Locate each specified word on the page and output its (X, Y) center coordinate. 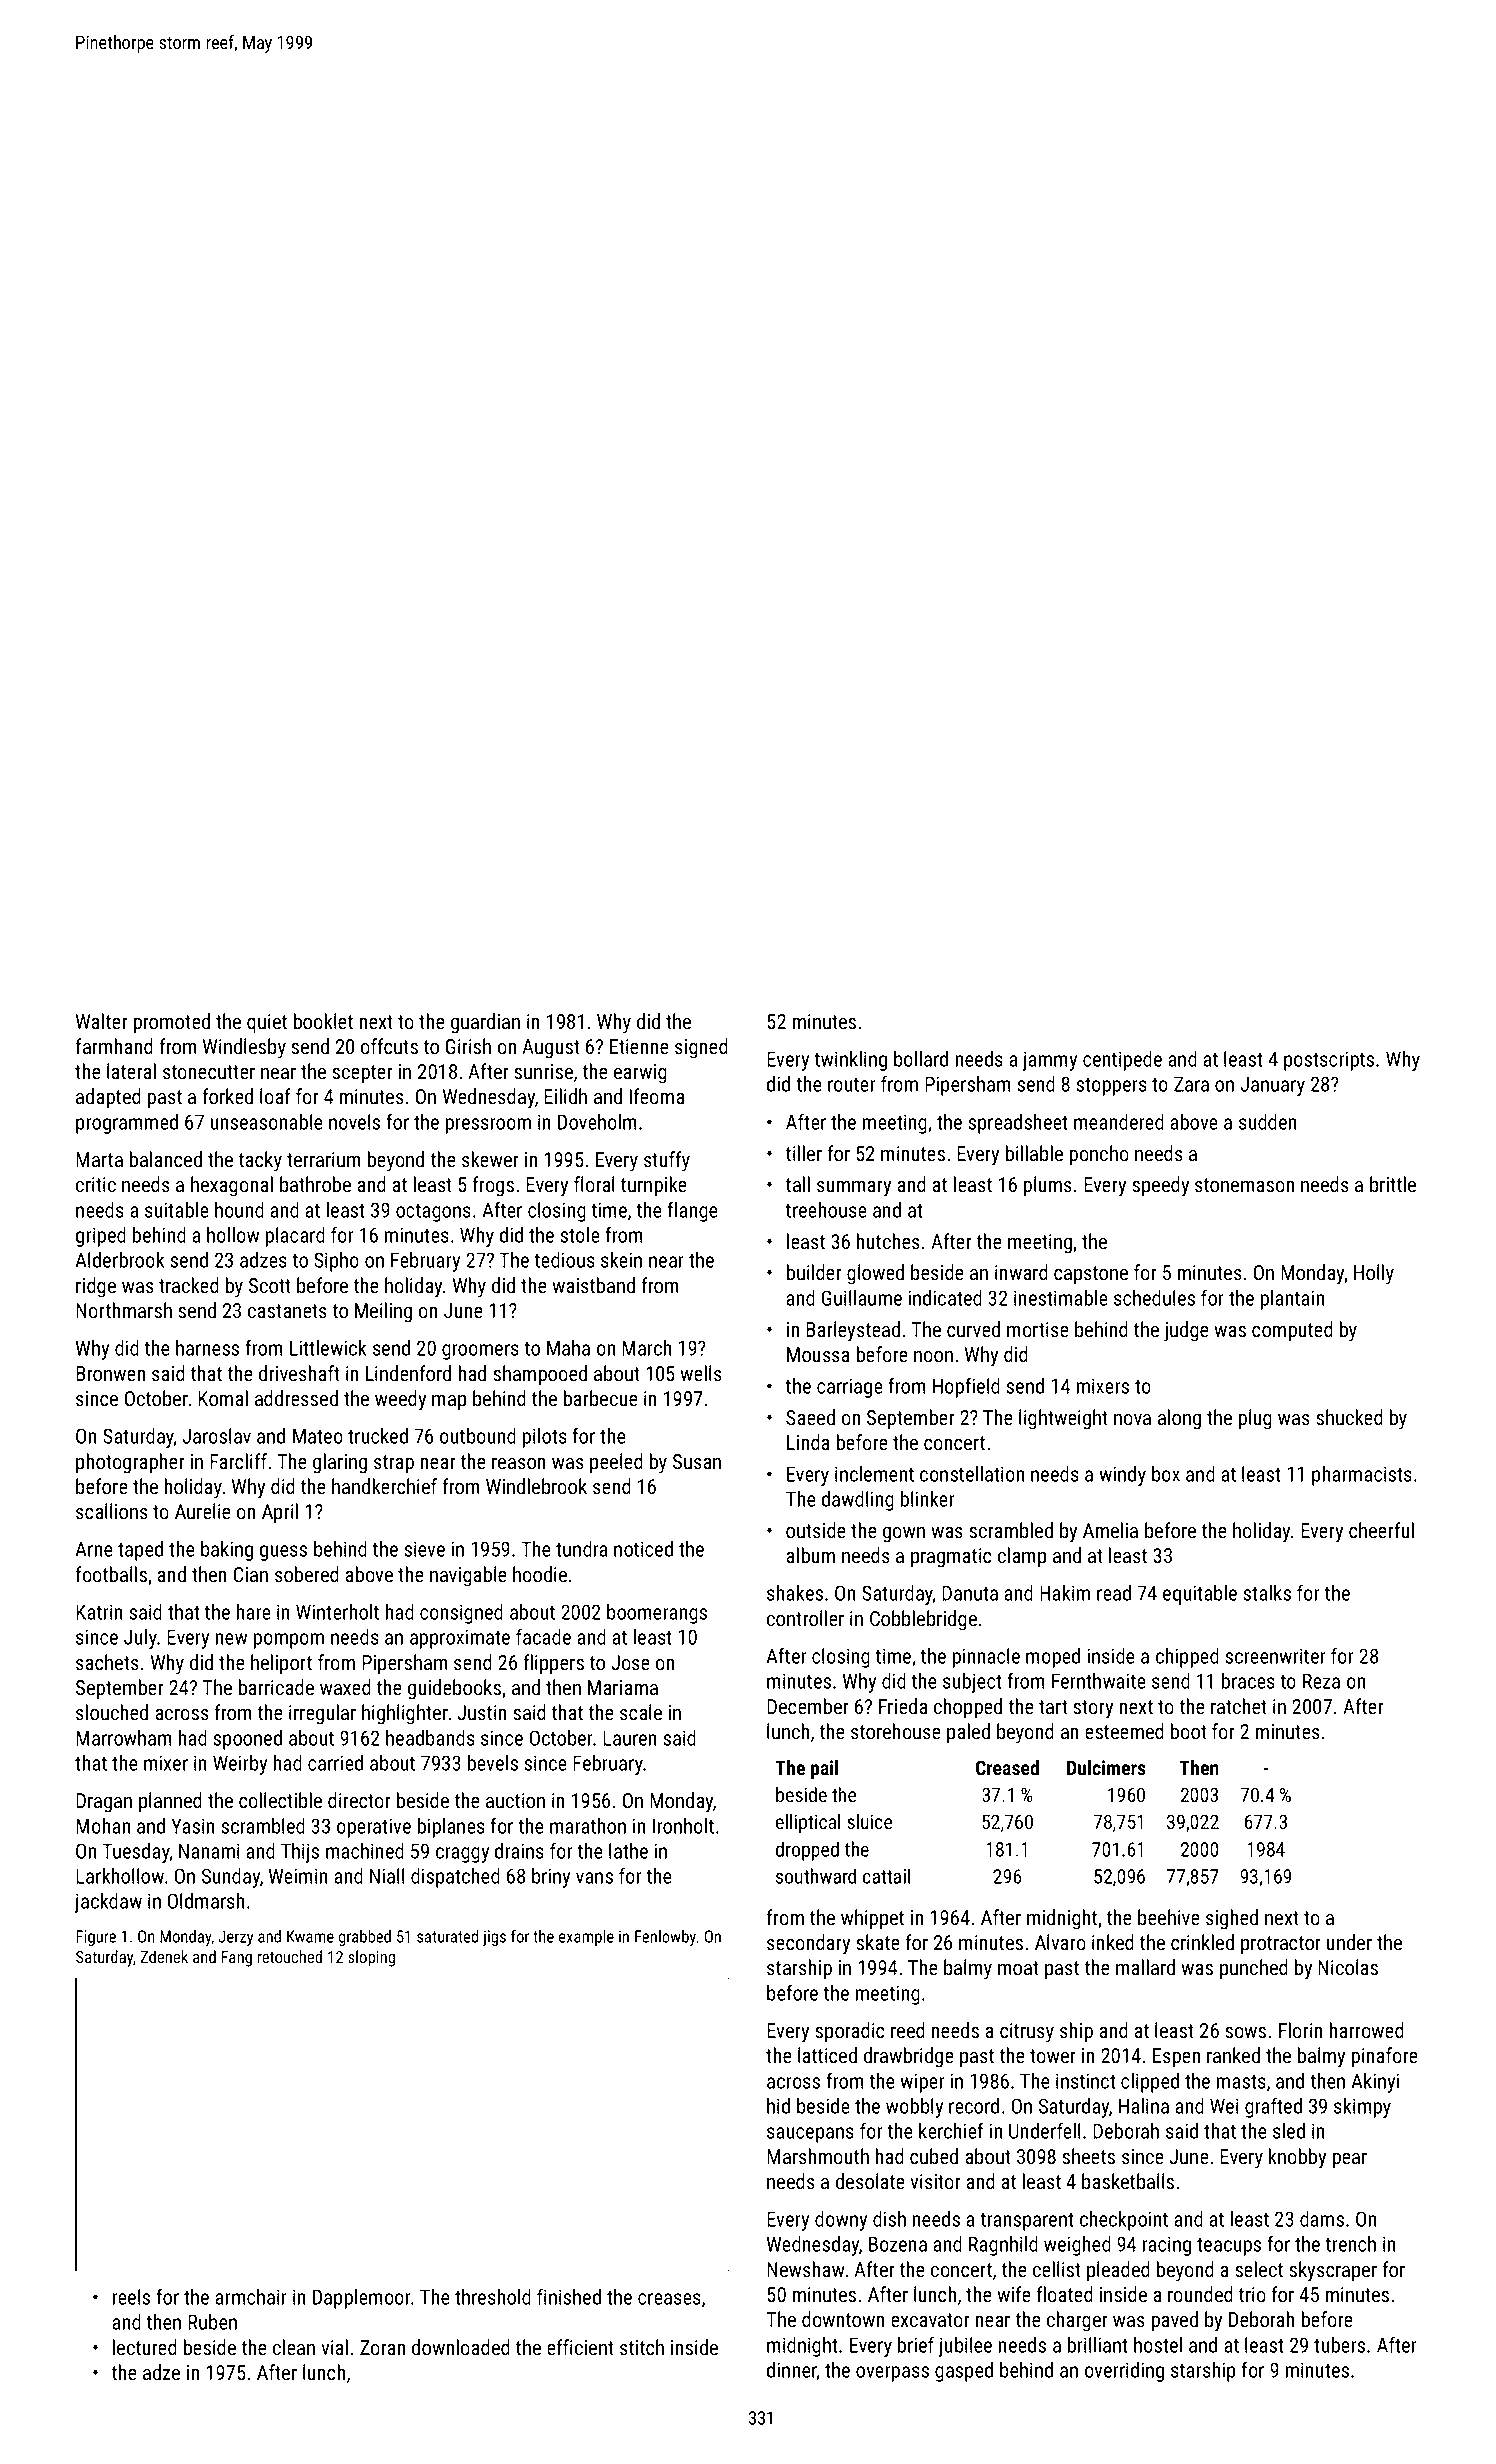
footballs (111, 1574)
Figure (96, 1938)
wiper (922, 2083)
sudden (1267, 1122)
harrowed (1367, 2030)
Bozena (898, 2244)
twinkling (850, 1061)
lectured (145, 2347)
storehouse (896, 1731)
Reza (1321, 1681)
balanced (166, 1159)
